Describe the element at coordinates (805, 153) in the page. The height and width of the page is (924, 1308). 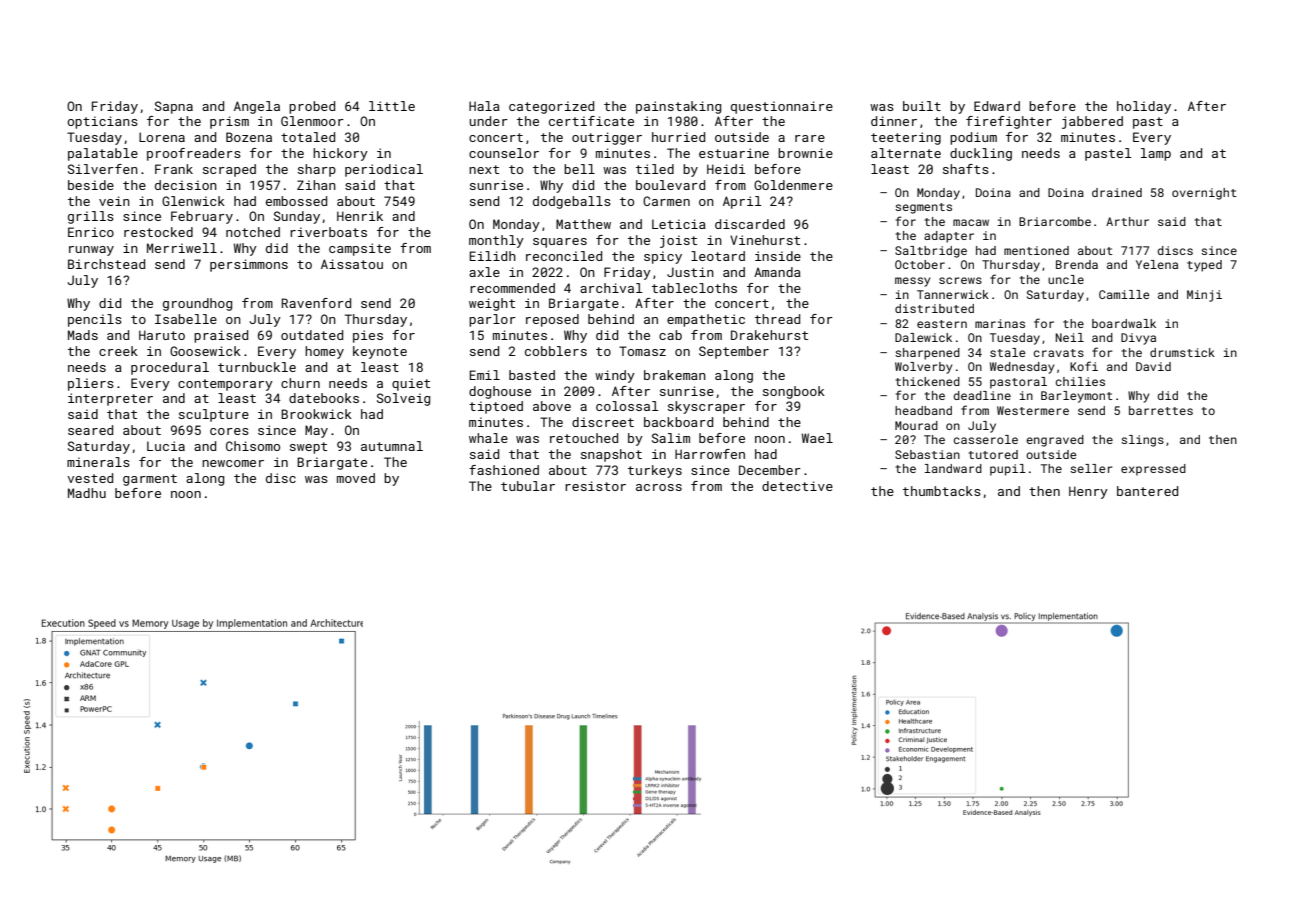
I see `brownie` at that location.
